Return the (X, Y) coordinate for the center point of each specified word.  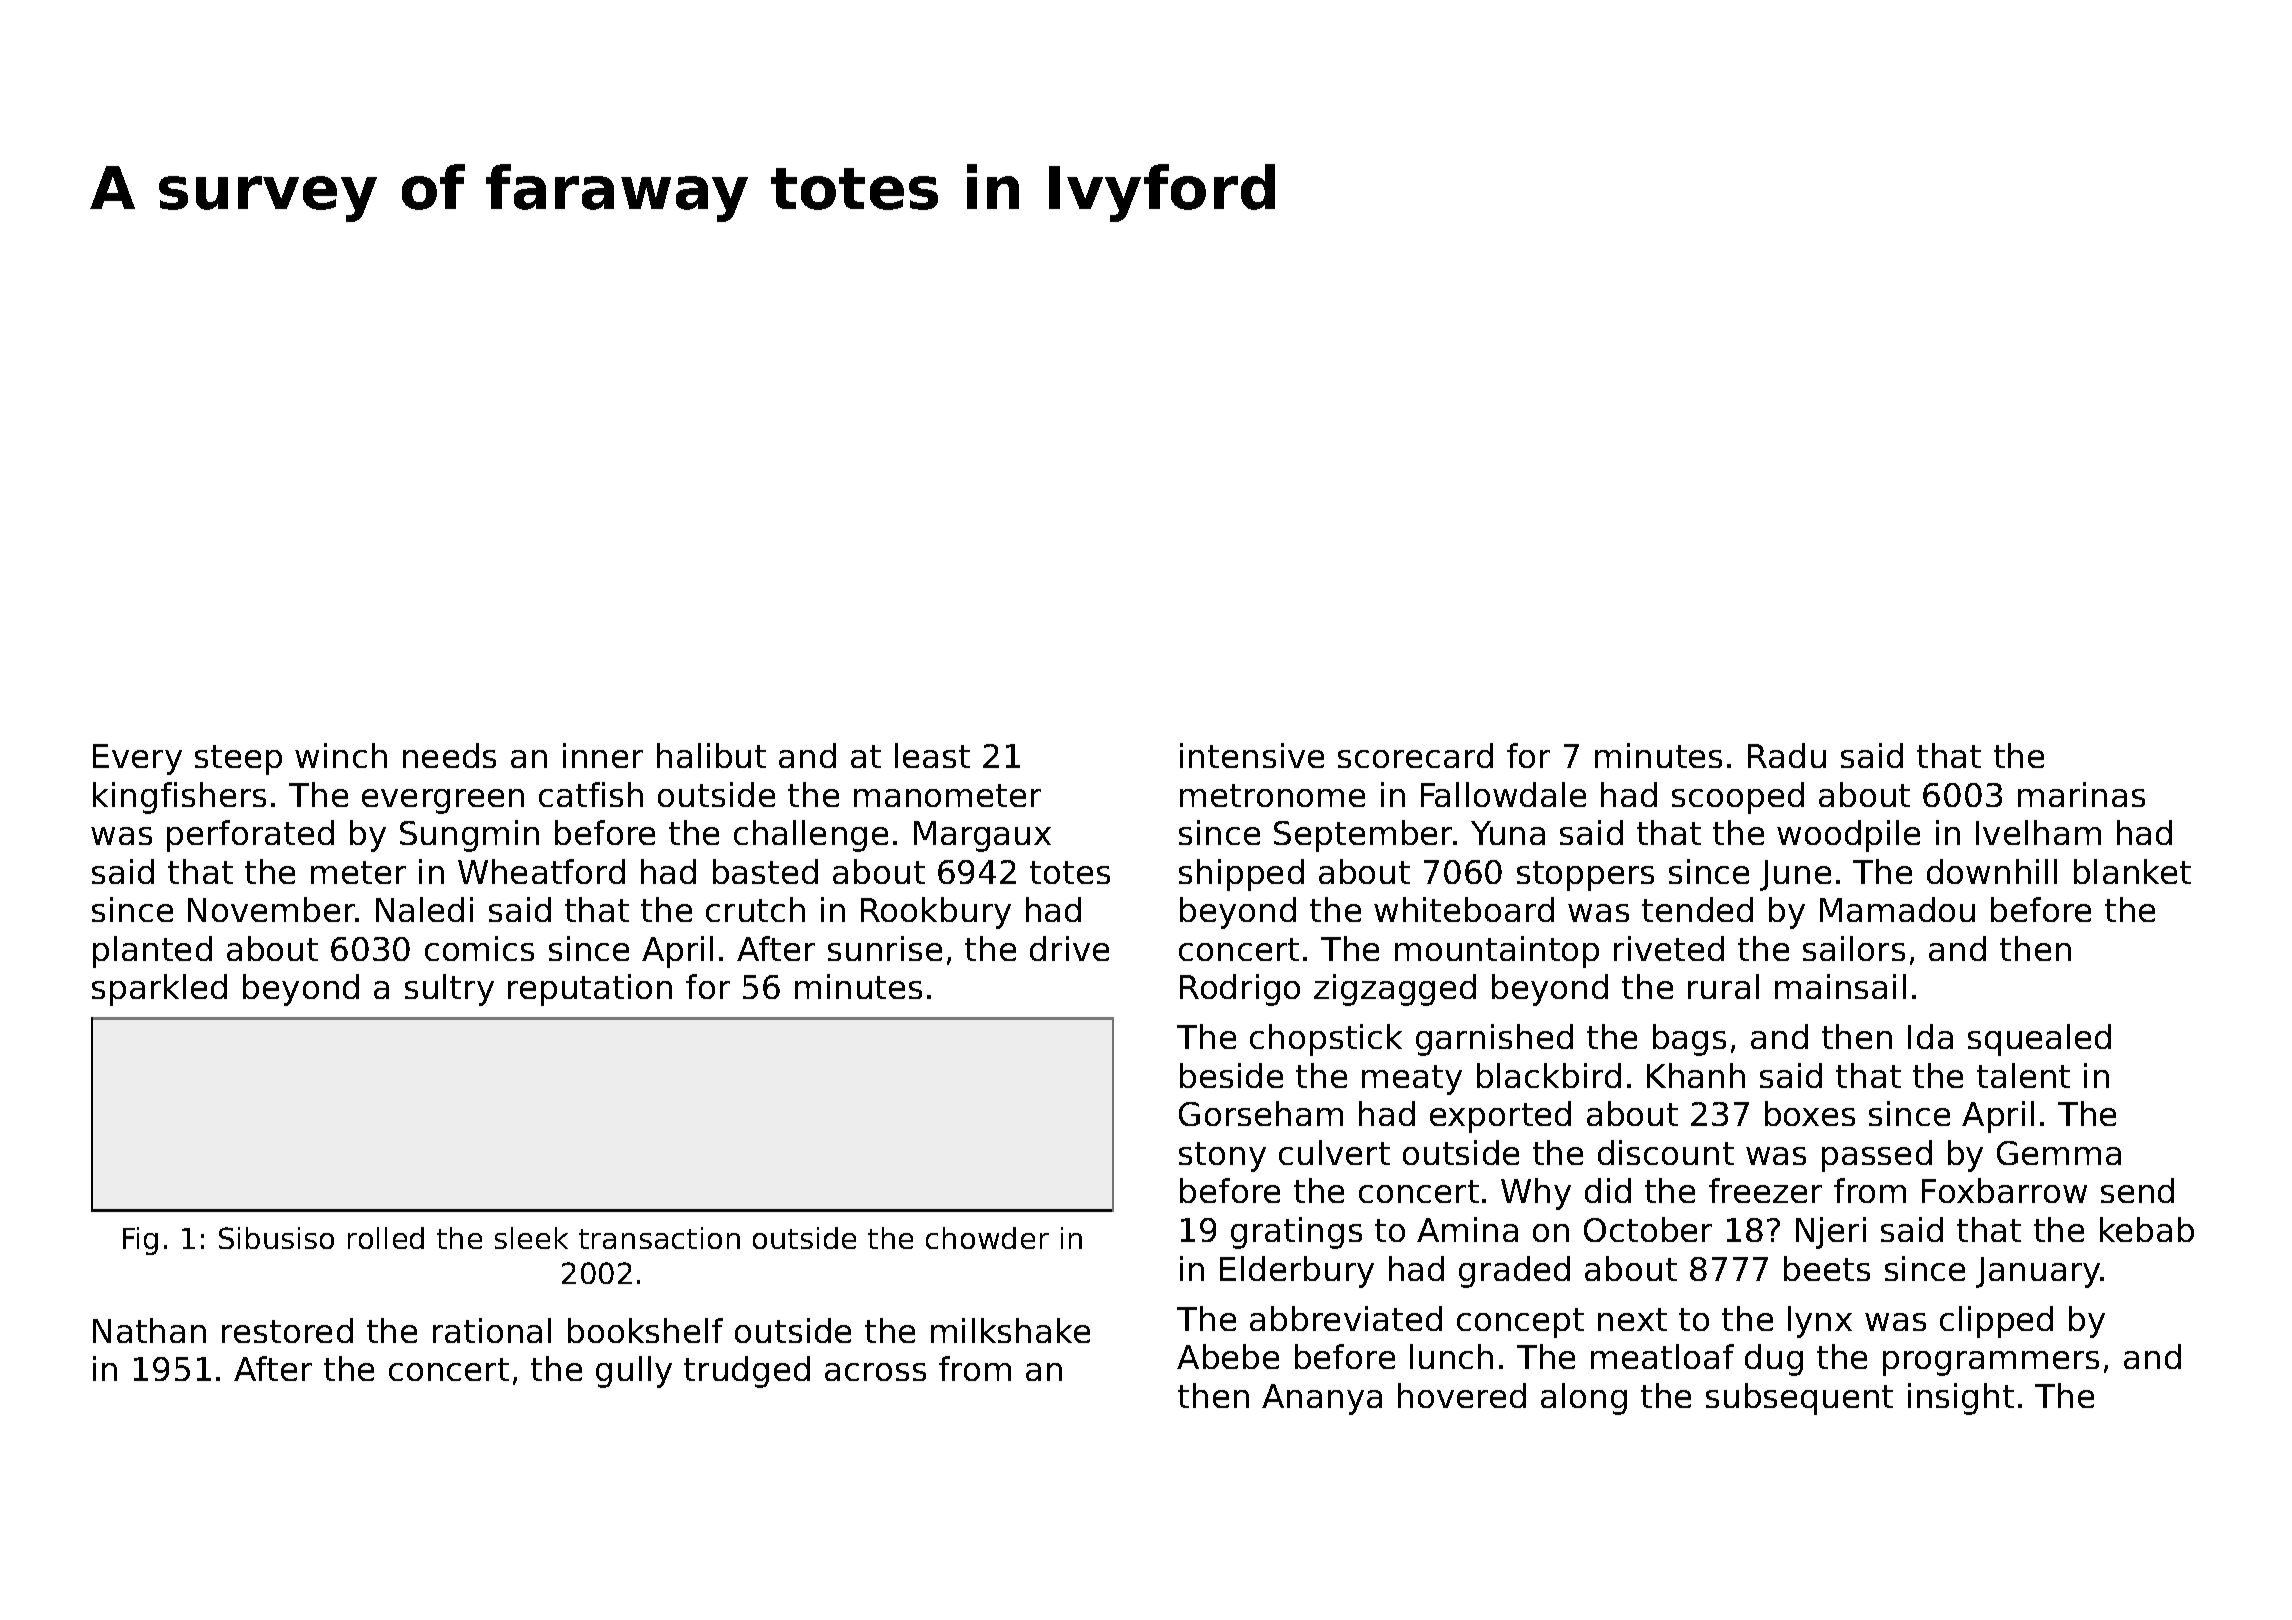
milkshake (1010, 1330)
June (1795, 875)
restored (287, 1330)
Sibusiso (276, 1238)
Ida (1930, 1036)
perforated (250, 836)
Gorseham (1261, 1113)
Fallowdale (1503, 794)
